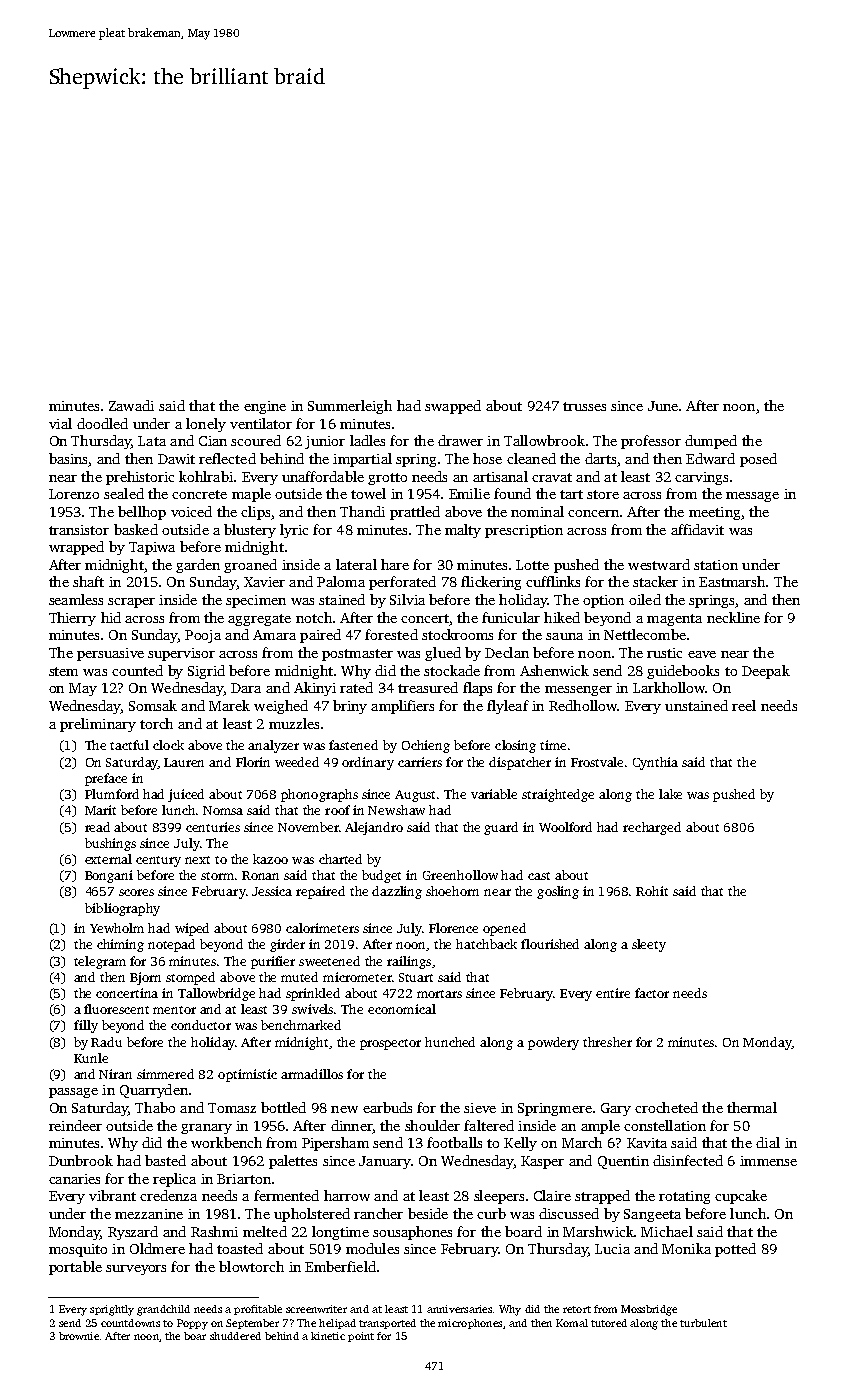  Describe the element at coordinates (663, 406) in the image. I see `June` at that location.
